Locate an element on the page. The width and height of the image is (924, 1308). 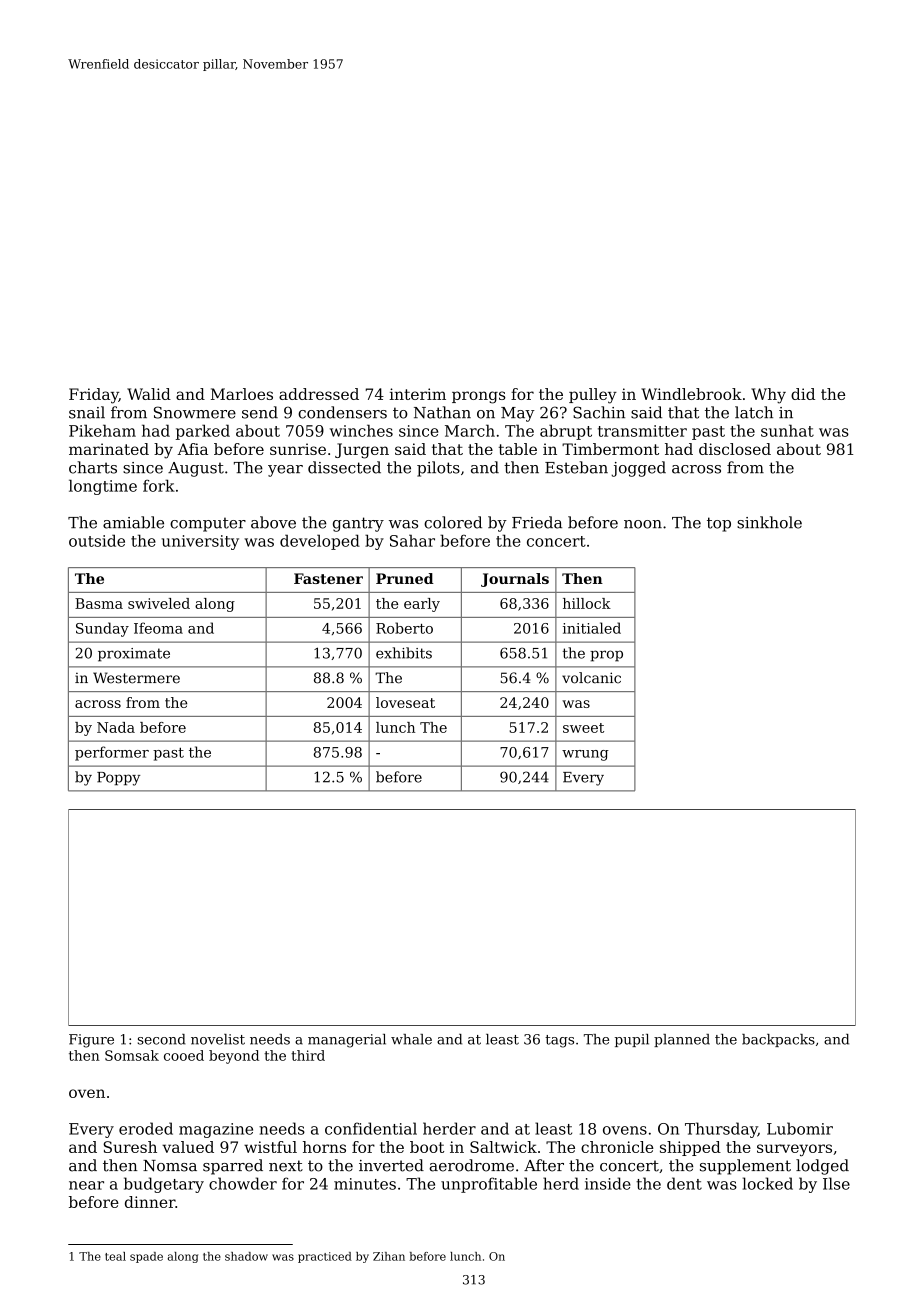
novelist is located at coordinates (218, 1039).
